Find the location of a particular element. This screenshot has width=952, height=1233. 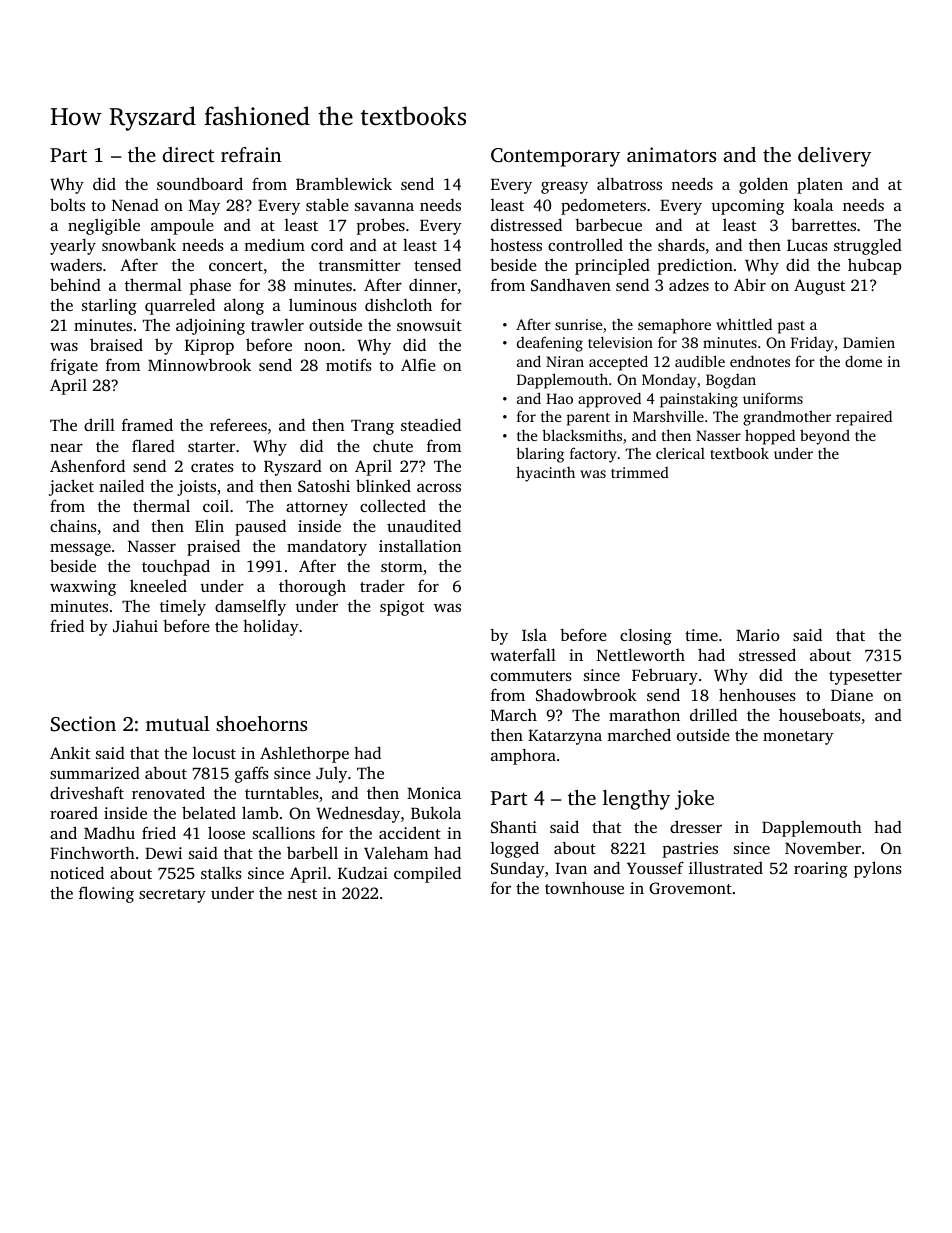

delivery is located at coordinates (834, 157).
